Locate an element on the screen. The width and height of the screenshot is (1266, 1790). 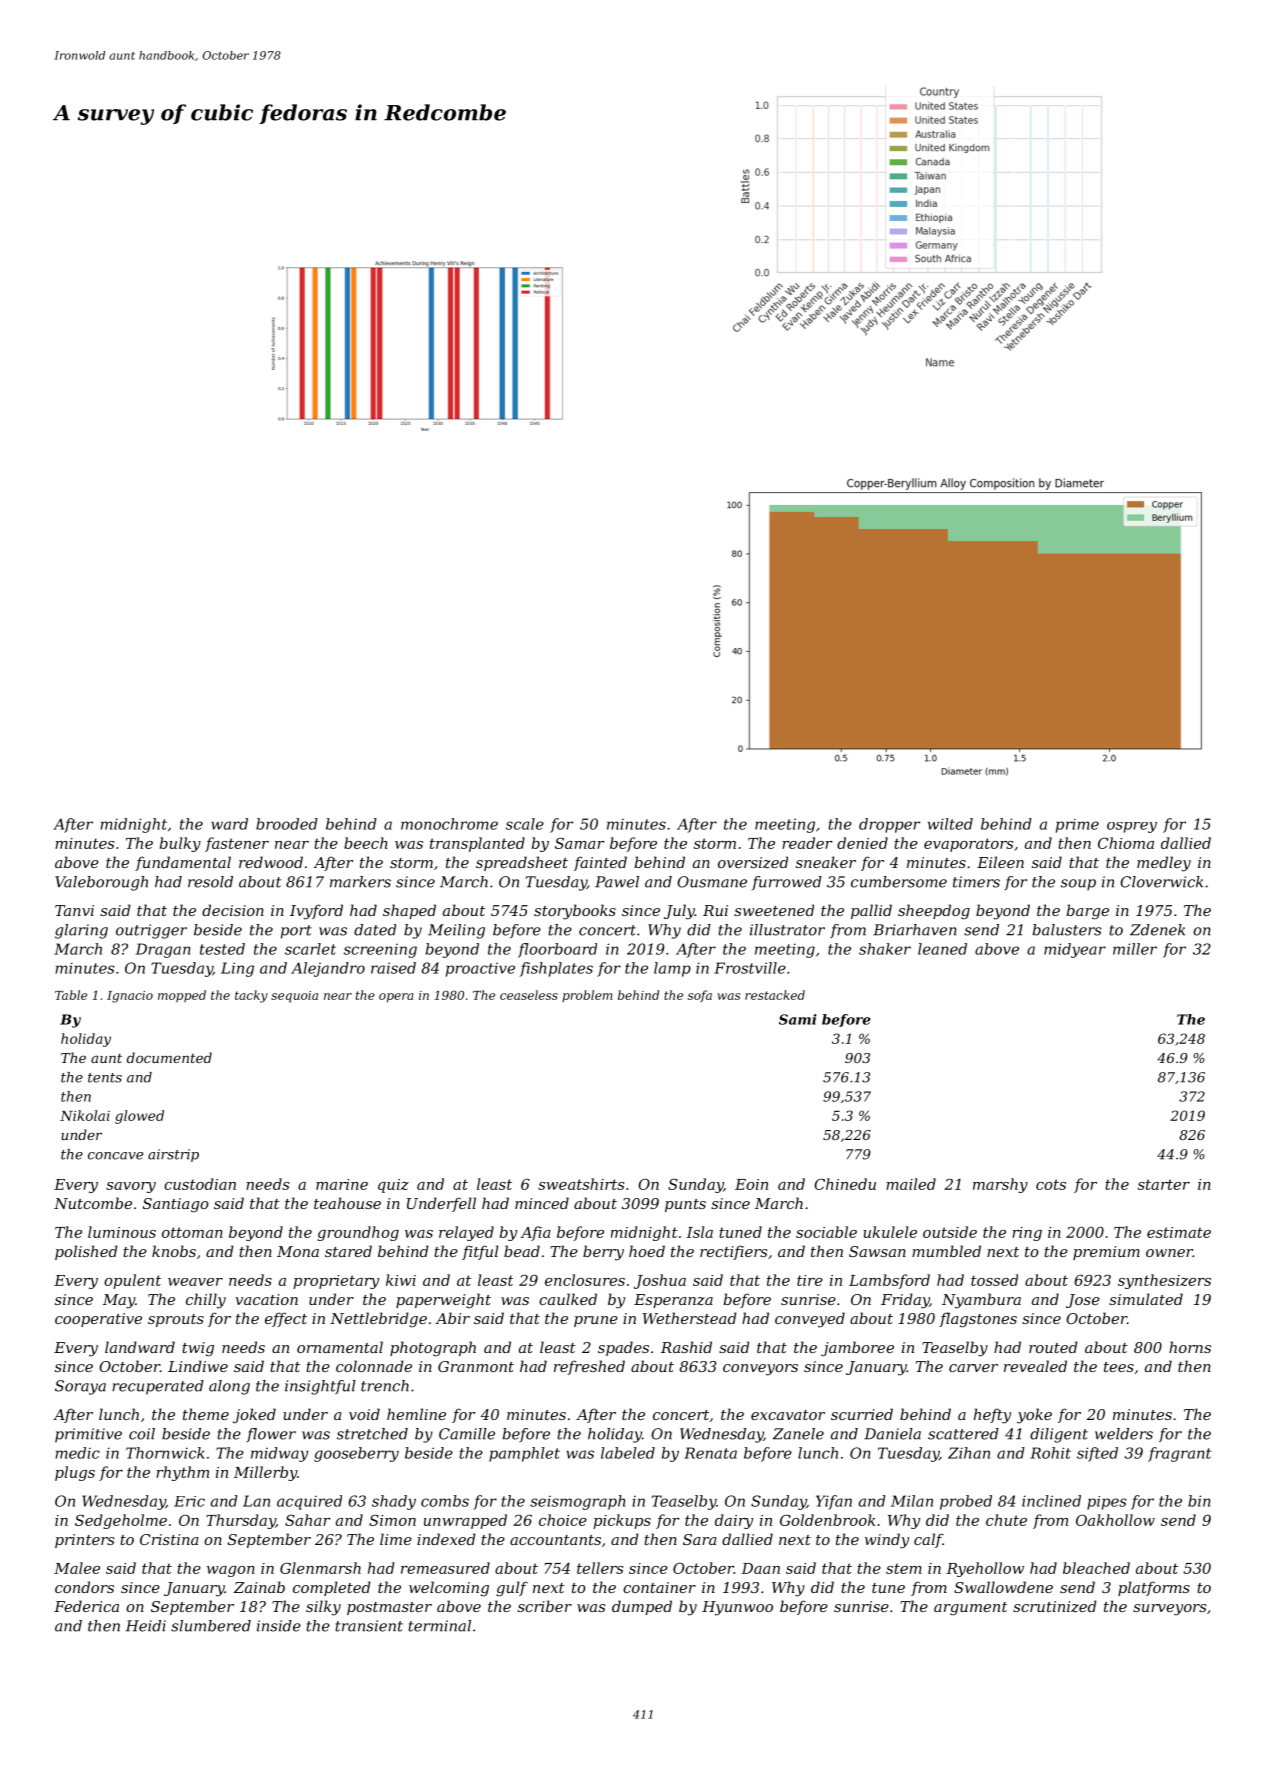
unwrapped is located at coordinates (465, 1521).
